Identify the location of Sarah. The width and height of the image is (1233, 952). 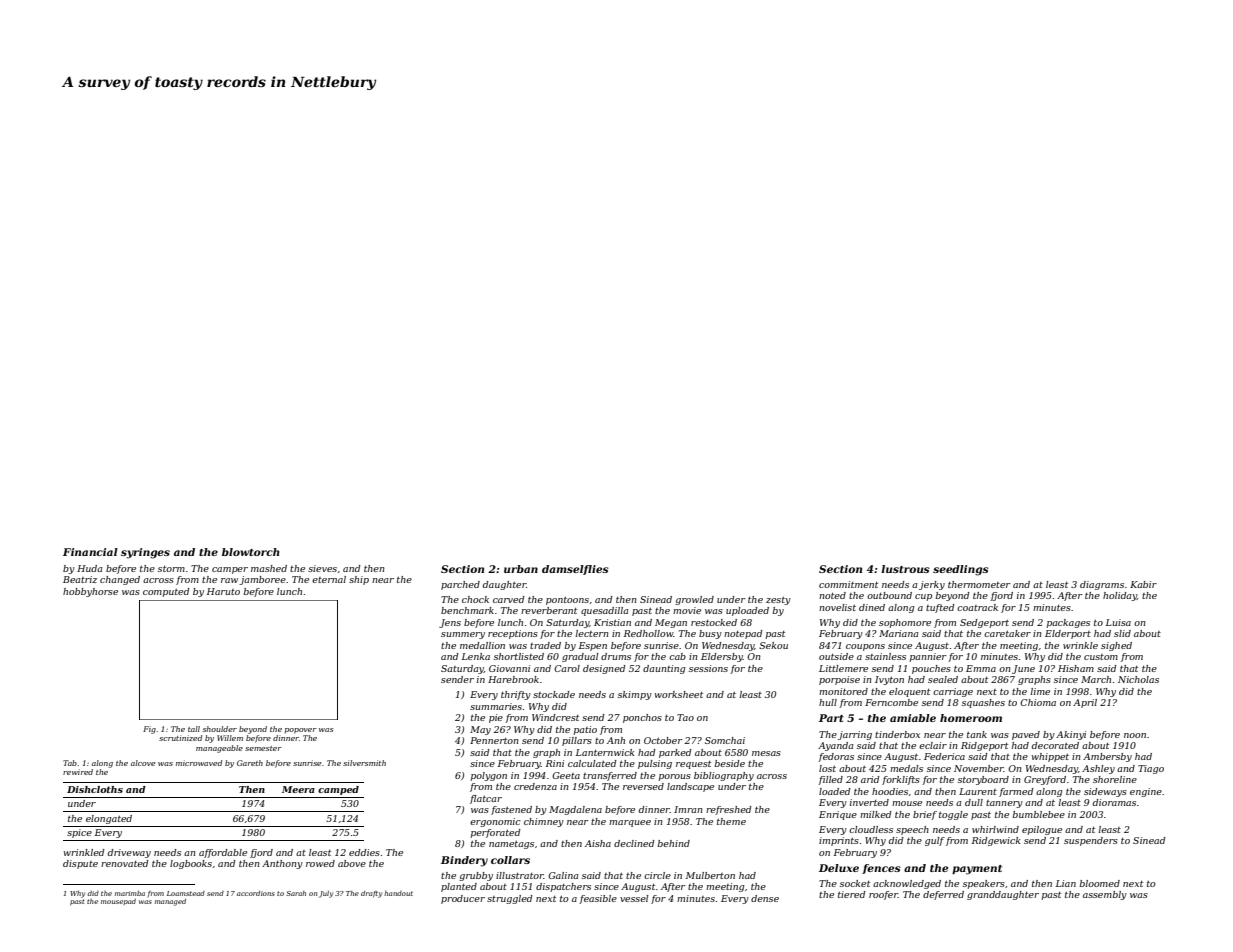
(296, 893).
